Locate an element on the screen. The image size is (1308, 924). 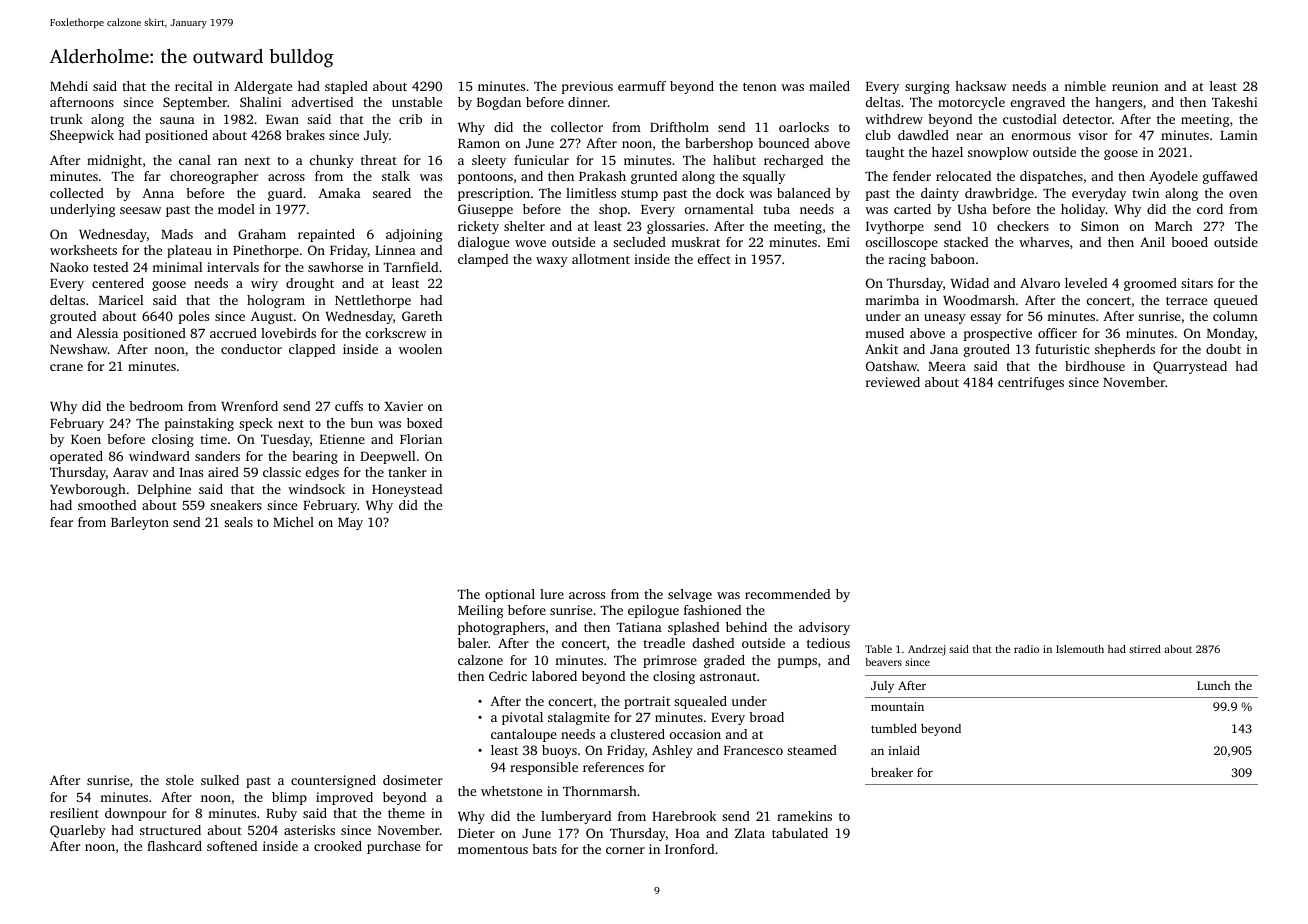
hacksaw is located at coordinates (981, 86).
